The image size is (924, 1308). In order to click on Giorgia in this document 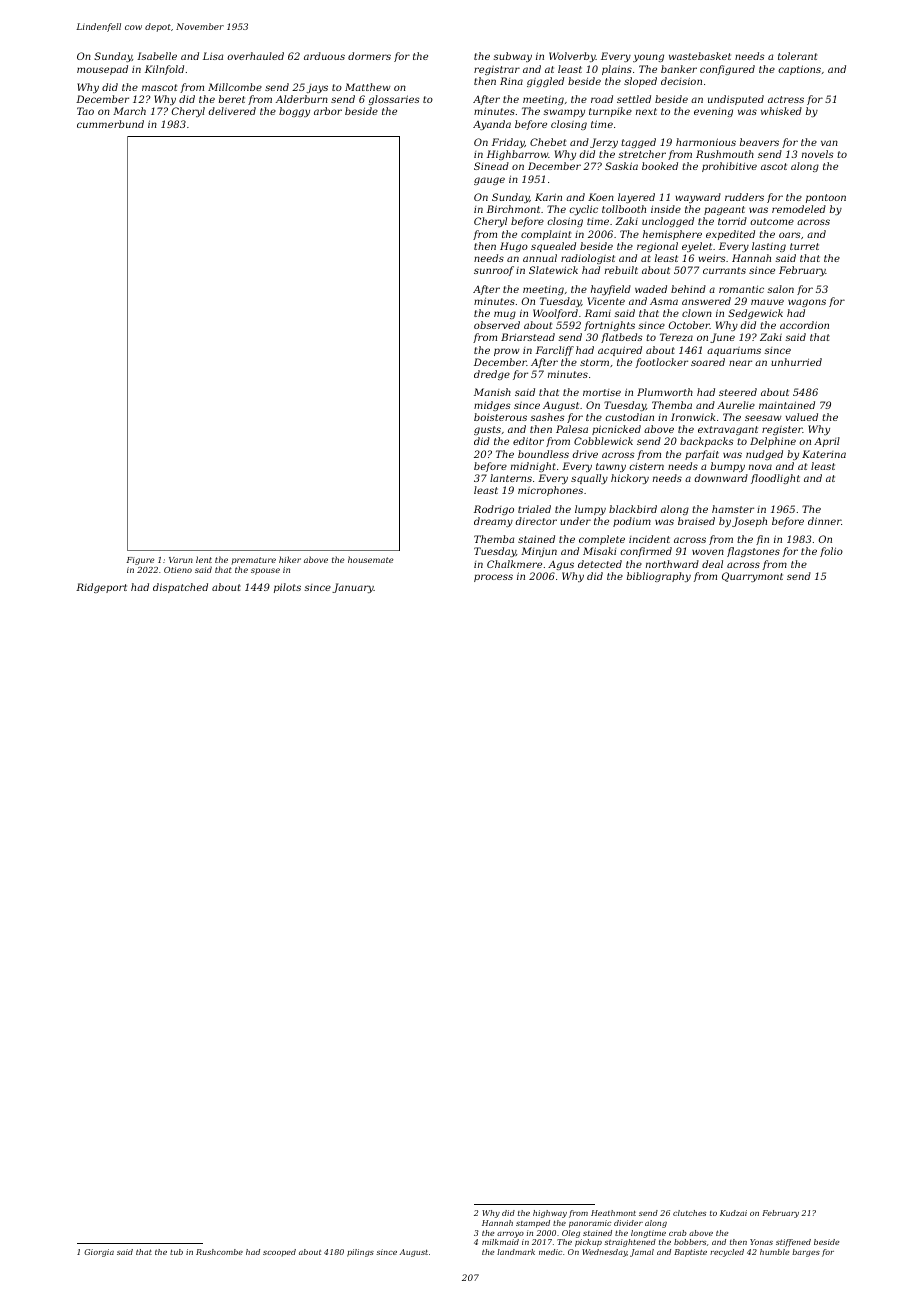, I will do `click(99, 1253)`.
